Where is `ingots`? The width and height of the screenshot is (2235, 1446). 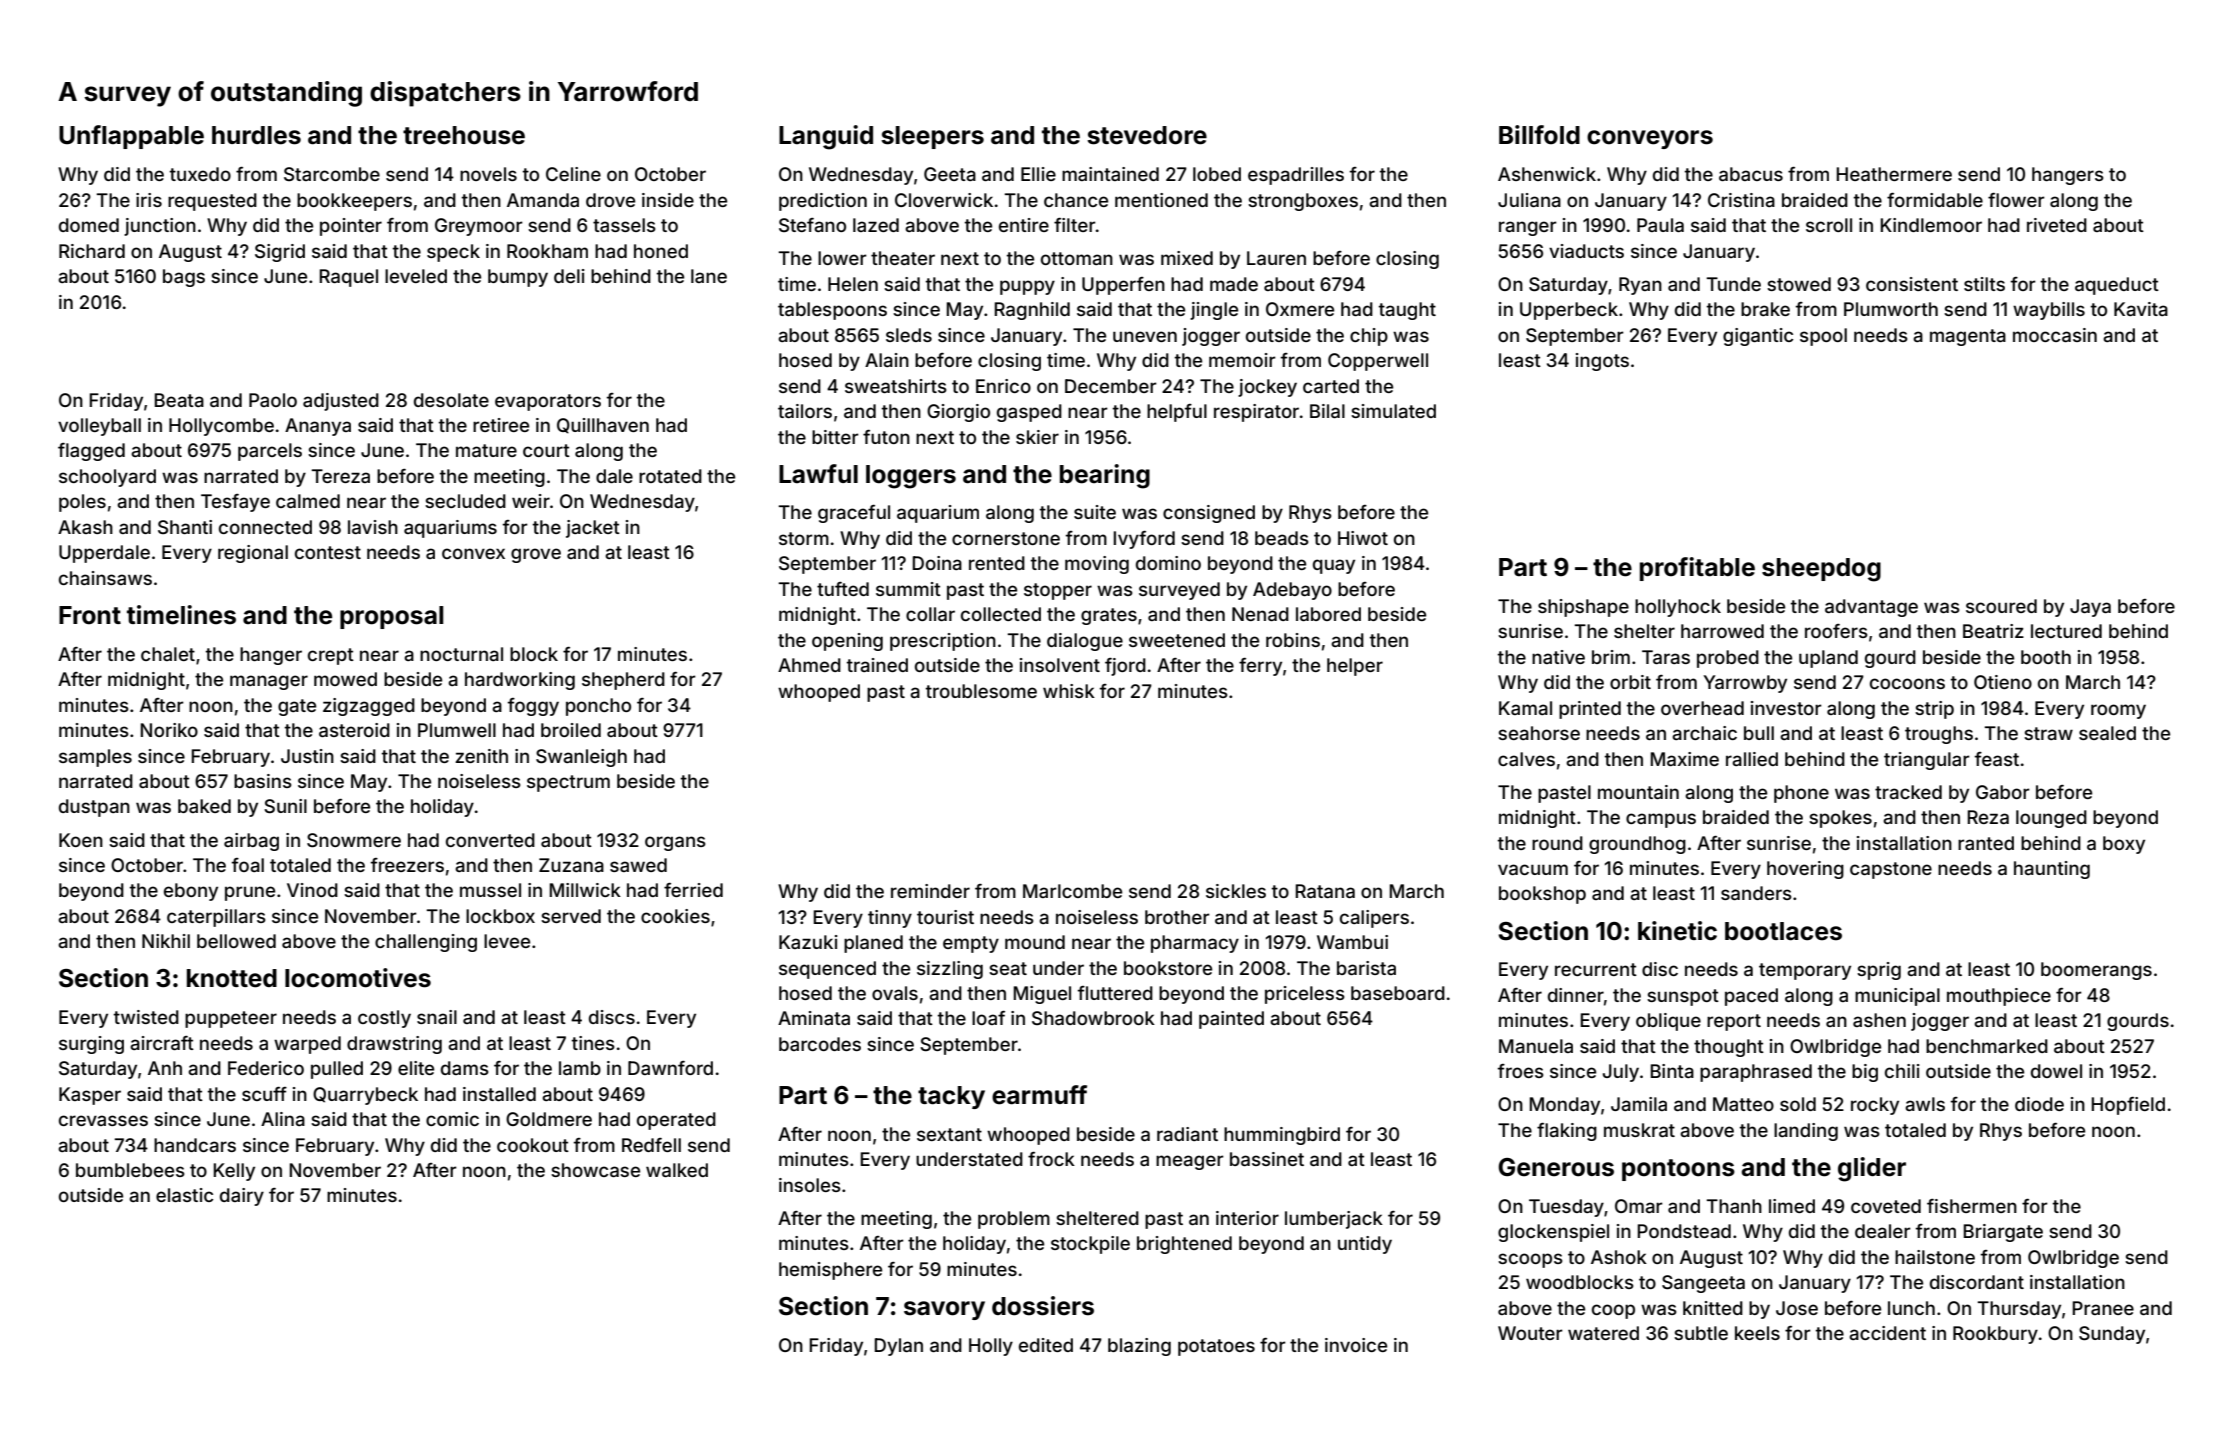
ingots is located at coordinates (1602, 362).
